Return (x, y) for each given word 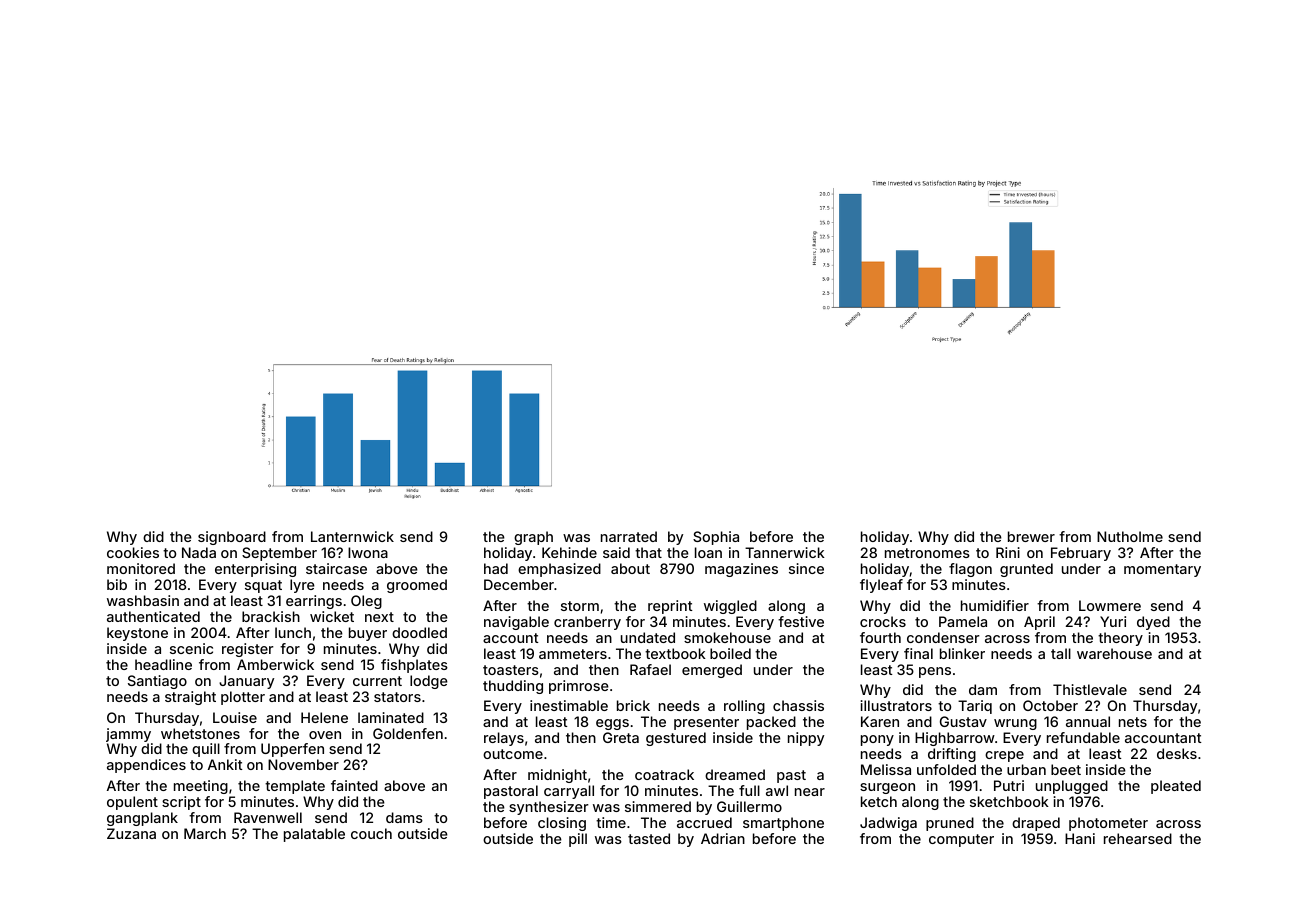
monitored (141, 568)
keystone (137, 634)
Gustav (963, 721)
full (749, 790)
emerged (712, 671)
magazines (741, 570)
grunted (1026, 570)
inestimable (569, 705)
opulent (132, 803)
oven (325, 735)
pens (935, 672)
